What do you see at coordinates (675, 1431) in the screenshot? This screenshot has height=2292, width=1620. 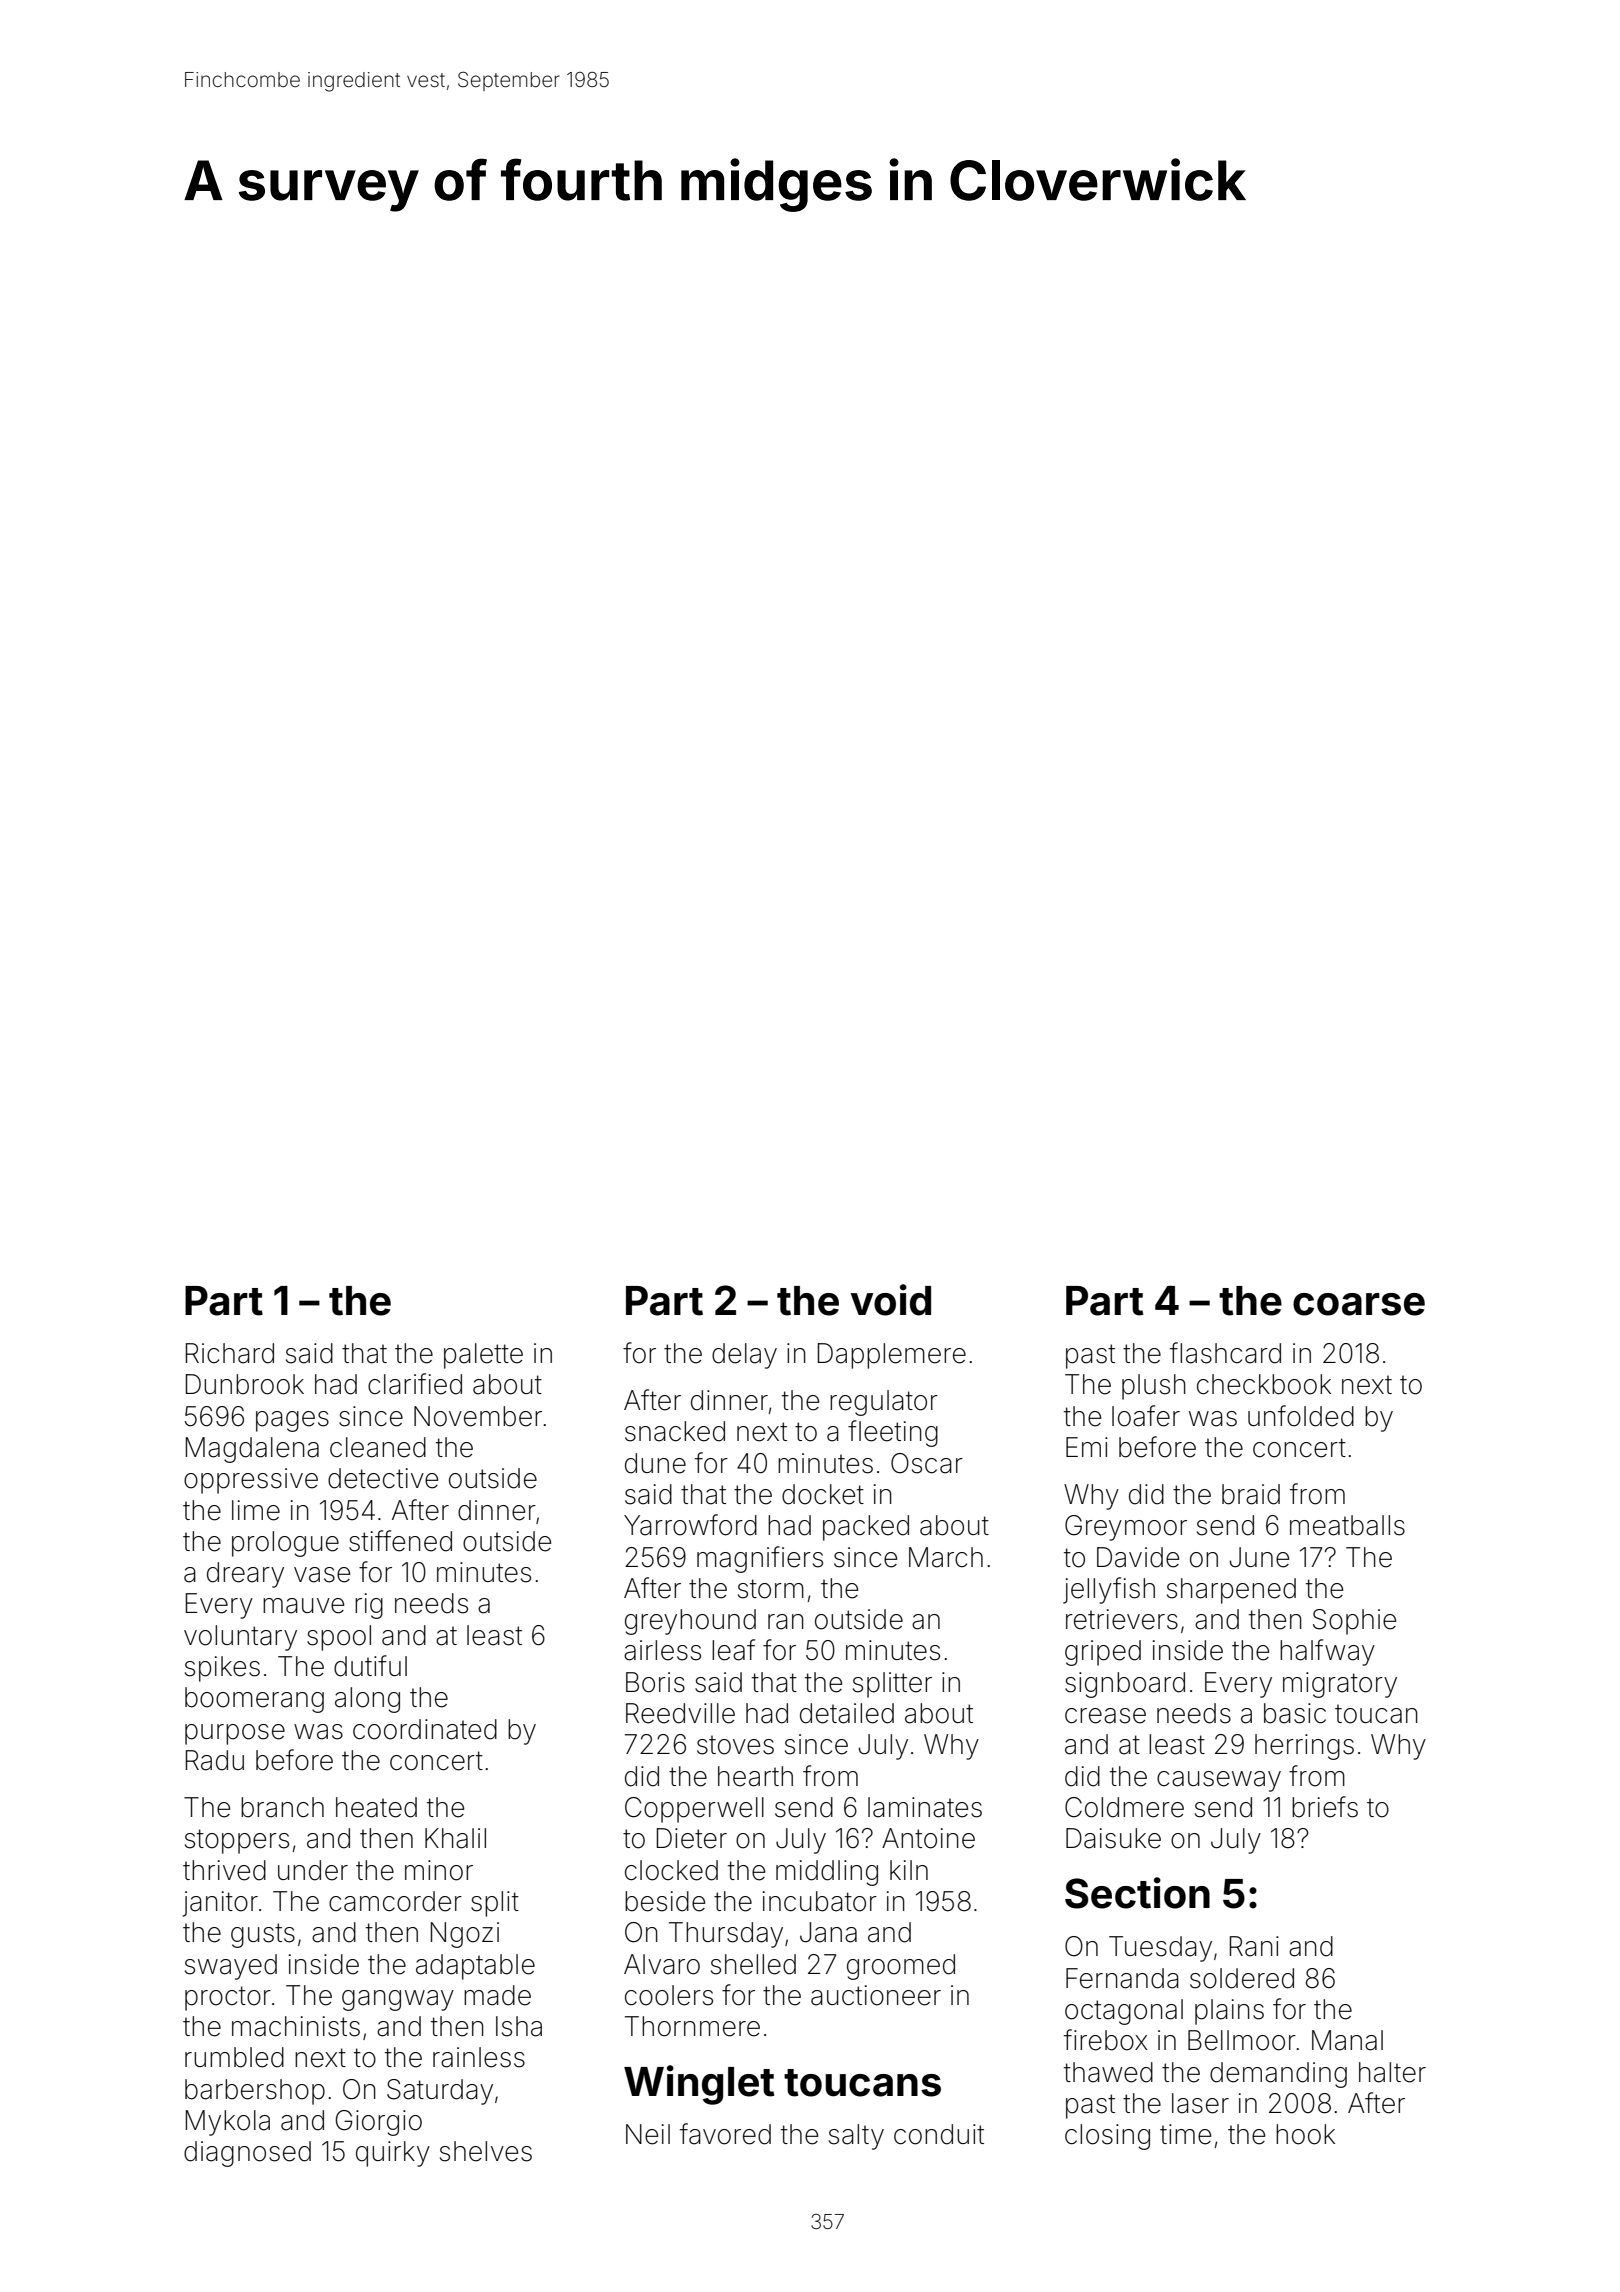 I see `snacked` at bounding box center [675, 1431].
